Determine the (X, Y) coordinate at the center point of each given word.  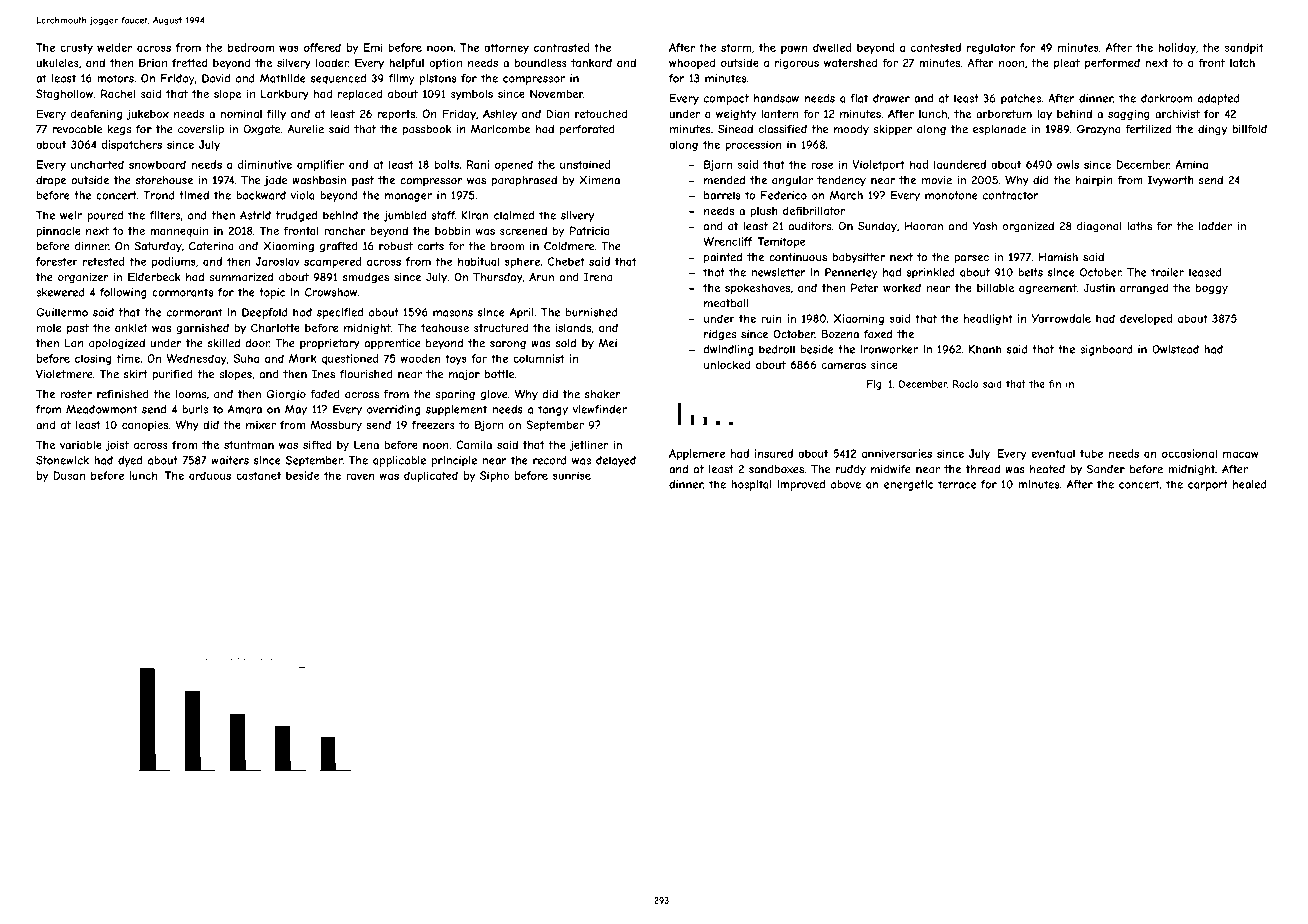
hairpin (1094, 181)
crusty (76, 49)
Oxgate (262, 130)
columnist (539, 358)
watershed (850, 62)
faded (325, 394)
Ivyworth (1171, 181)
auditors (809, 226)
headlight (988, 319)
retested (104, 261)
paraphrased (524, 181)
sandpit (1244, 48)
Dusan (69, 475)
